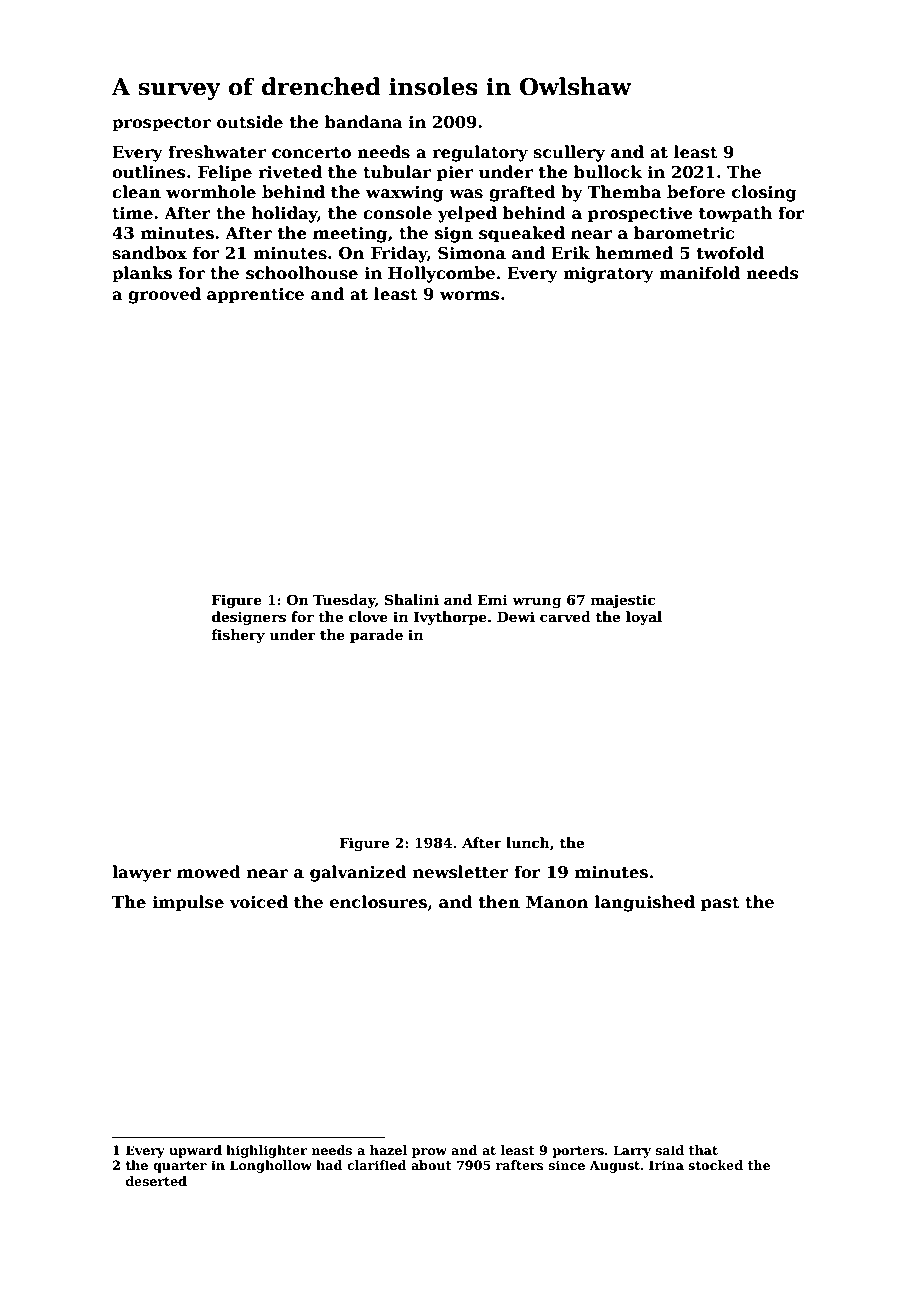 The height and width of the page is (1308, 924). Describe the element at coordinates (429, 1153) in the page. I see `prow` at that location.
